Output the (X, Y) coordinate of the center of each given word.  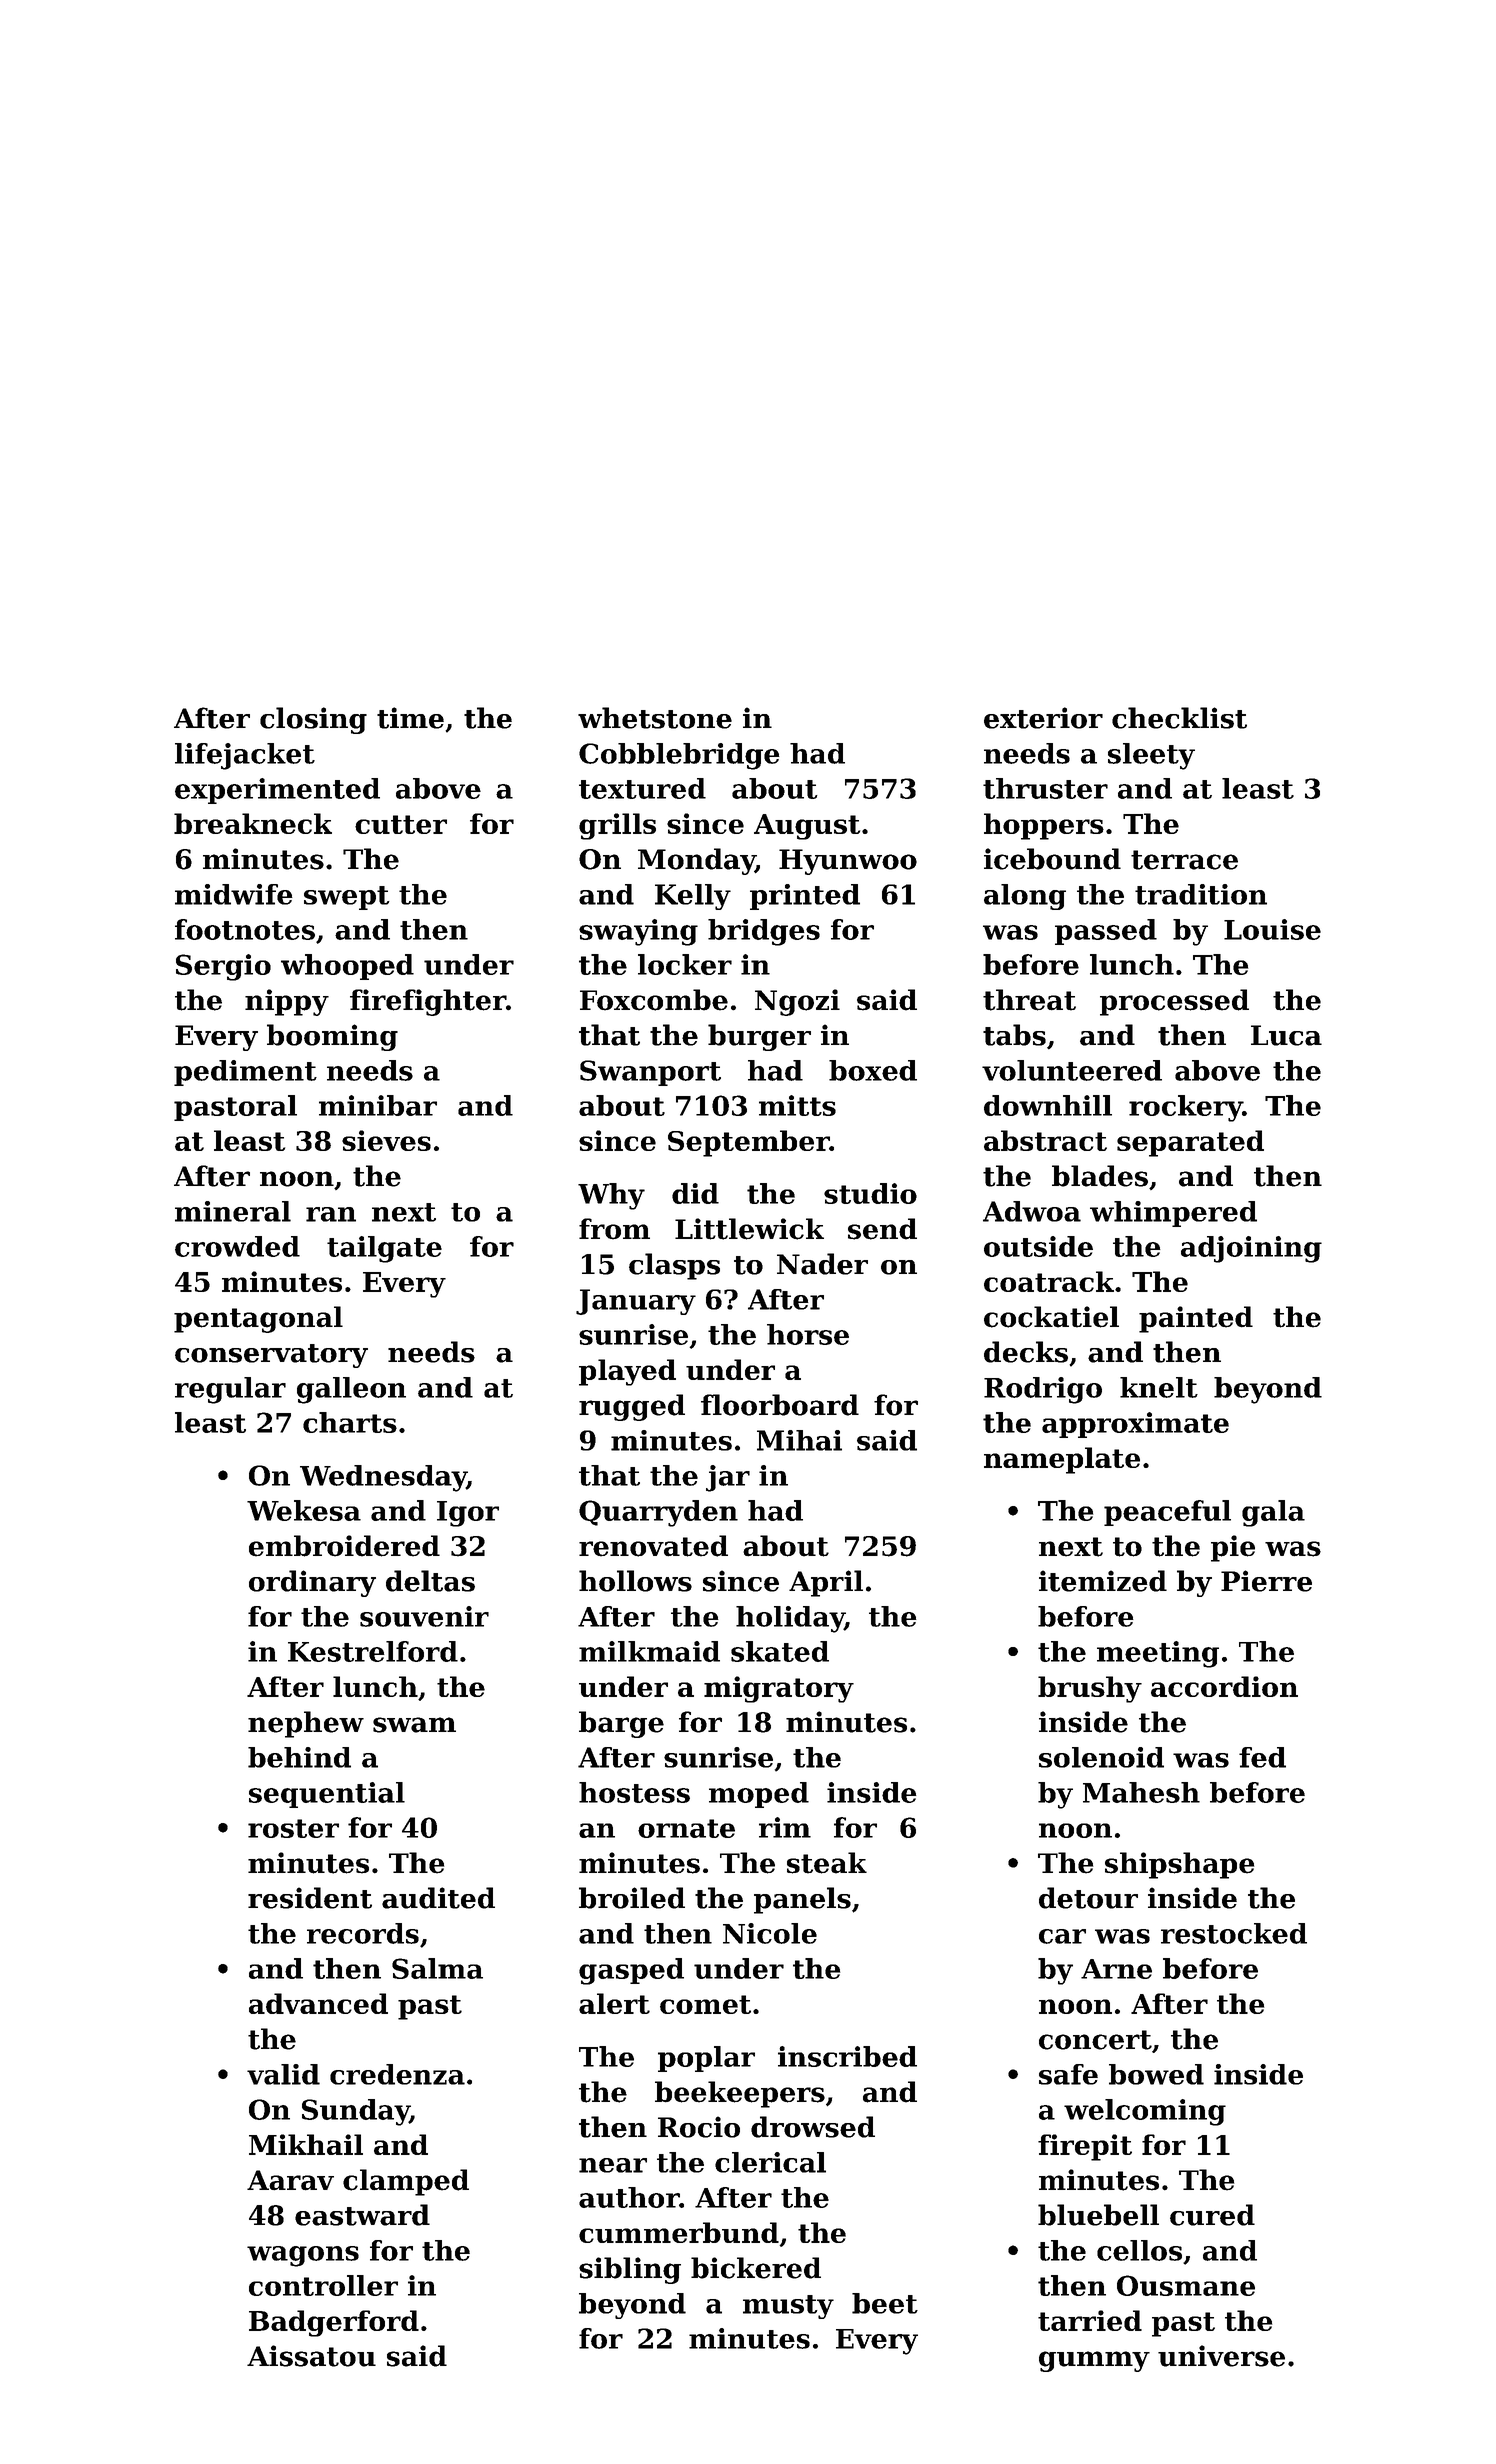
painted (1196, 1319)
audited (438, 1898)
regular (230, 1390)
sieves (386, 1140)
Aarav (290, 2180)
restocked (1234, 1933)
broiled (632, 1898)
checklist (1179, 718)
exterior (1043, 718)
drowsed (813, 2127)
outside (1038, 1246)
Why (611, 1196)
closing (313, 720)
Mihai (799, 1440)
